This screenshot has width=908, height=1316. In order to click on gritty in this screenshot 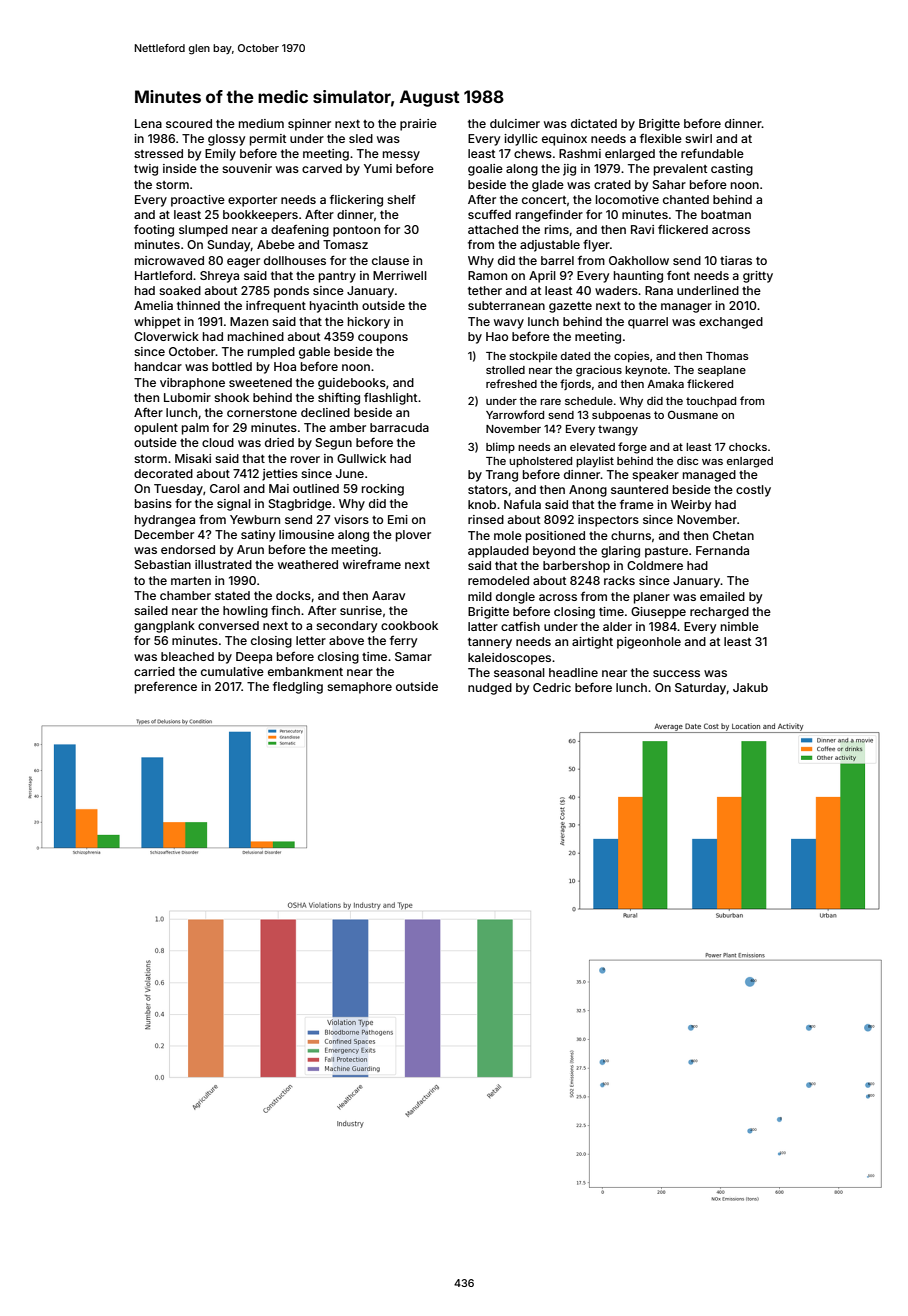, I will do `click(758, 277)`.
